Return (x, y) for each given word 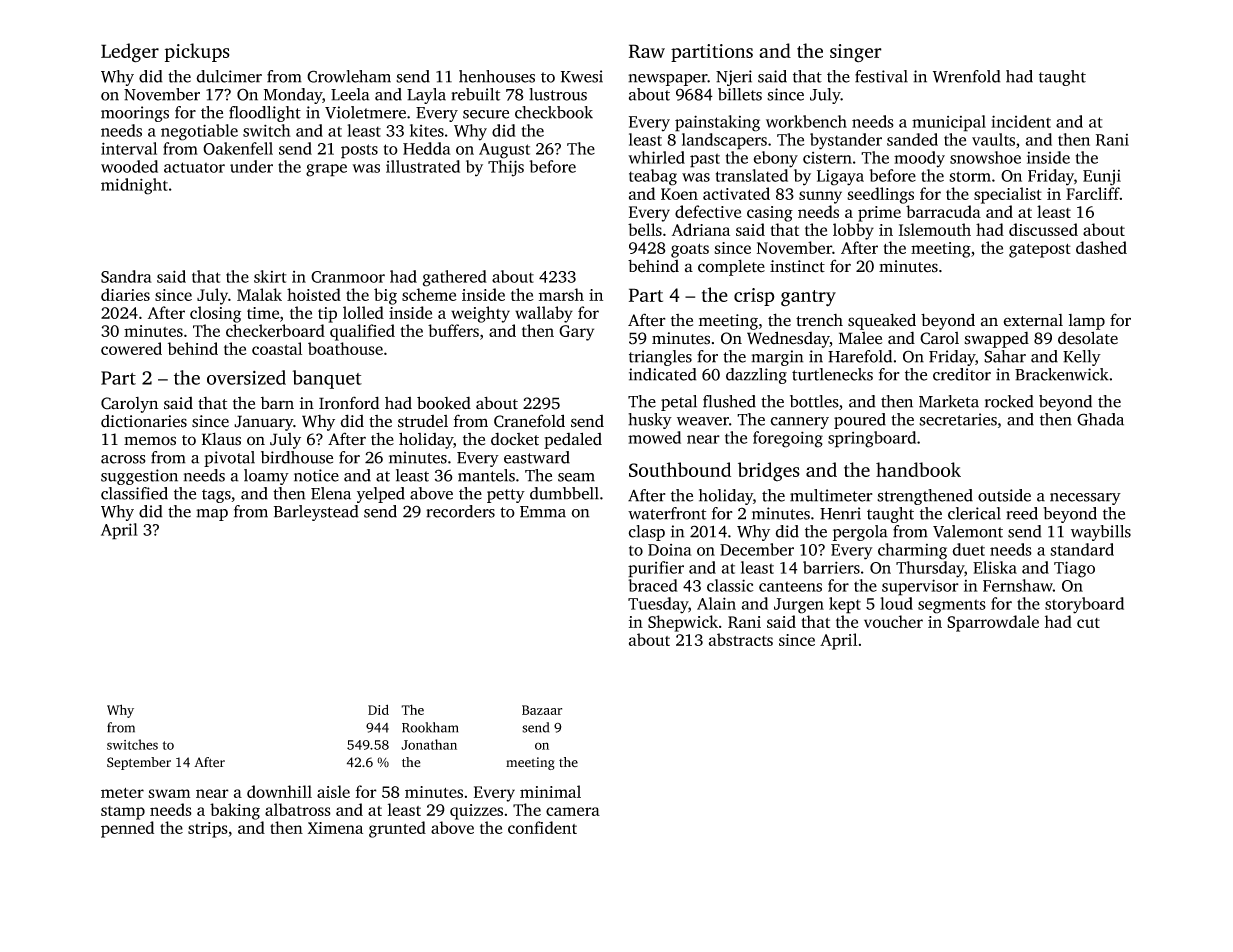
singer (856, 53)
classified (134, 493)
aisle (333, 791)
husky (650, 421)
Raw (647, 51)
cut (1088, 623)
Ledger (130, 53)
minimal (550, 791)
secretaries (958, 419)
